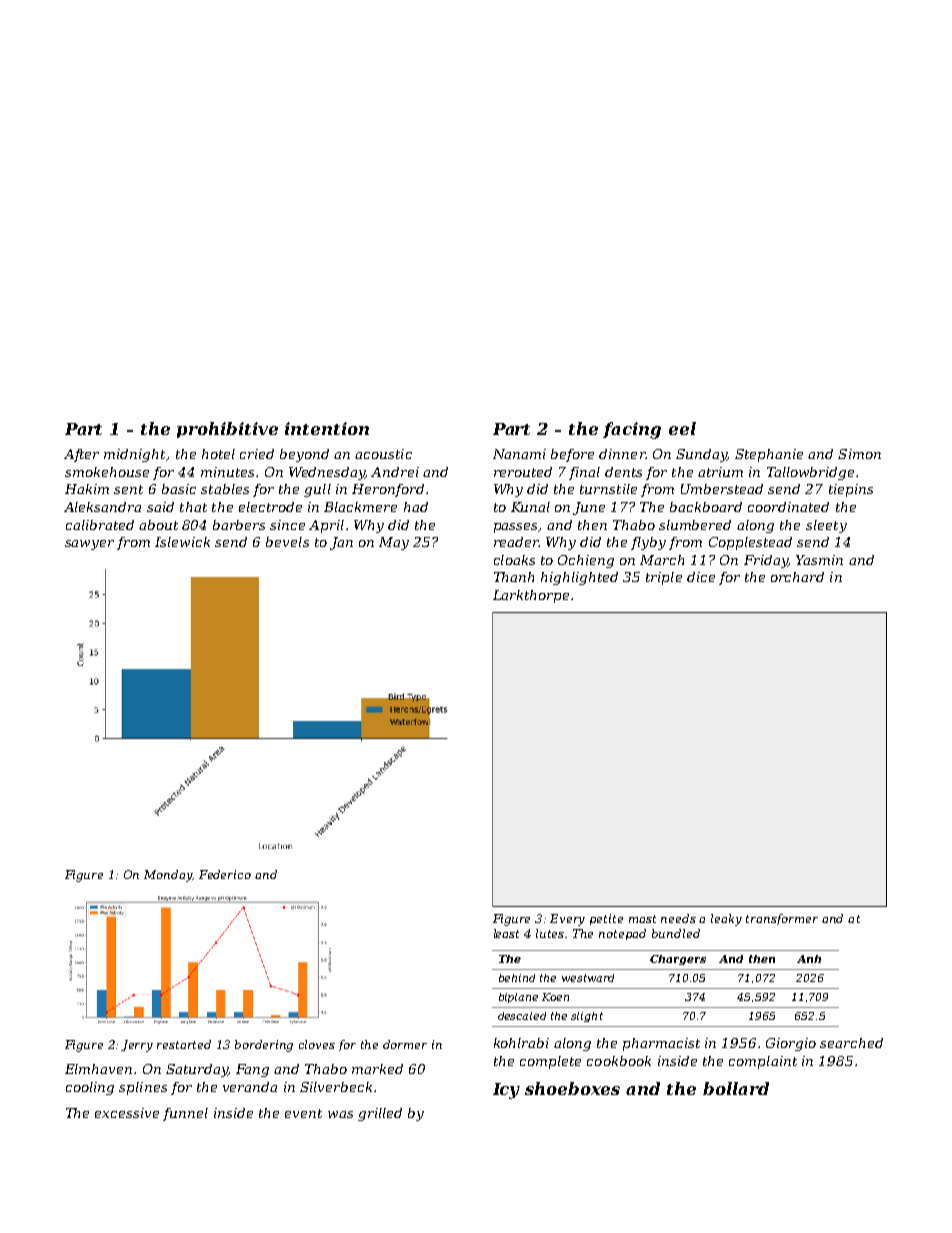  Describe the element at coordinates (184, 1044) in the document. I see `restarted` at that location.
